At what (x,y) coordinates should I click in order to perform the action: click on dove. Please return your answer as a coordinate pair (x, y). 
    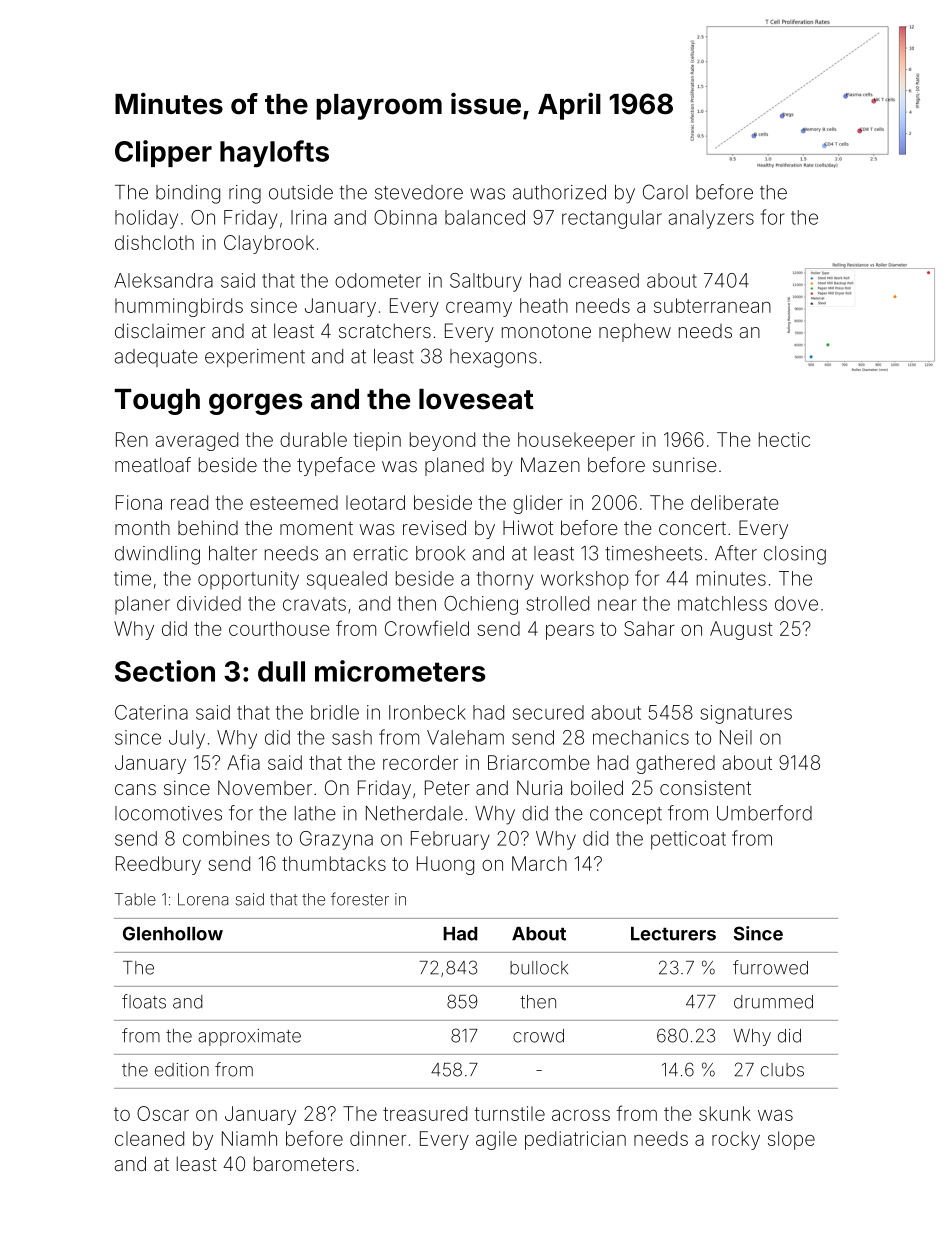
    Looking at the image, I should click on (796, 603).
